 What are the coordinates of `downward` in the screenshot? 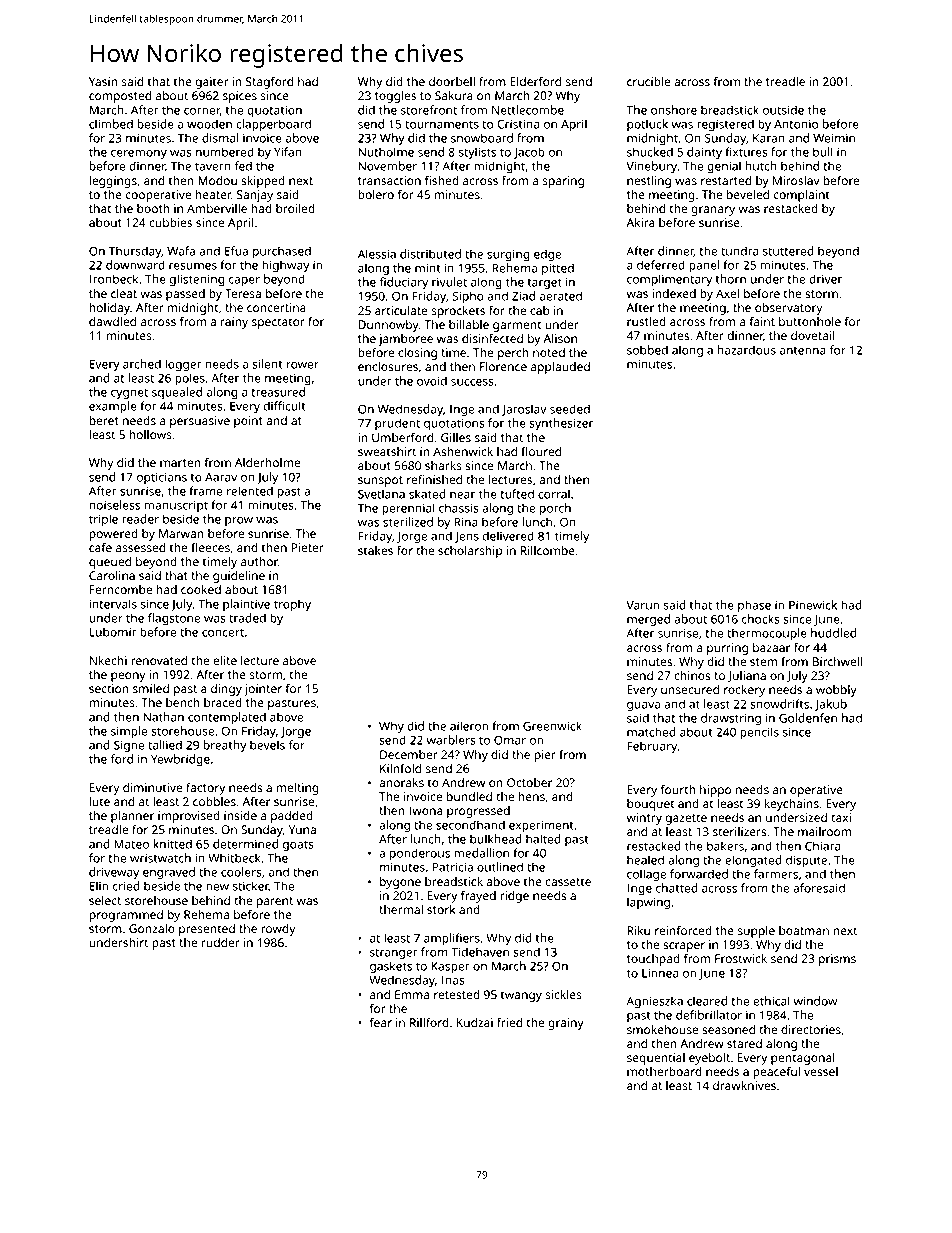 It's located at (135, 265).
